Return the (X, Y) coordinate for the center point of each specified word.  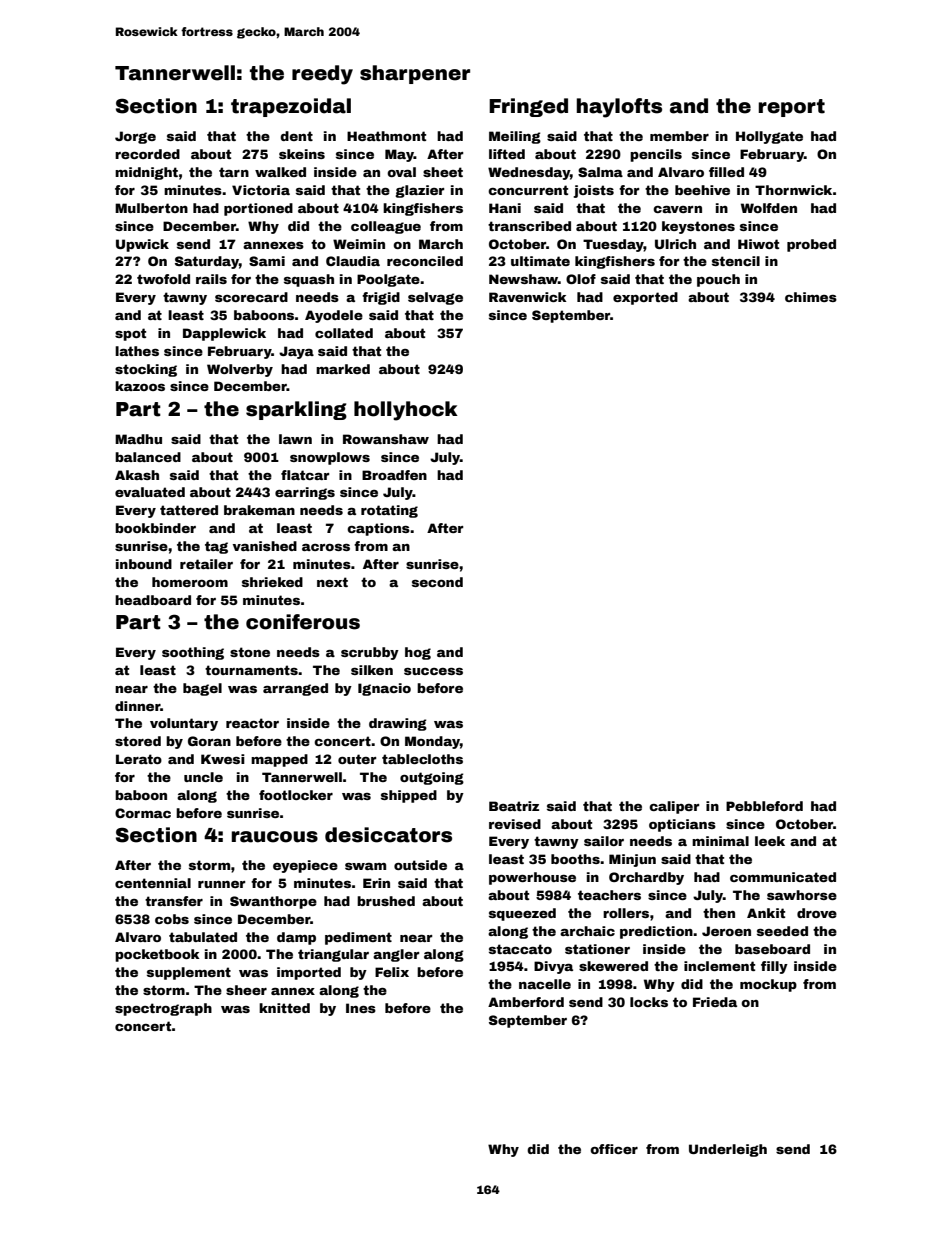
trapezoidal (291, 107)
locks (649, 1002)
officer (614, 1149)
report (792, 108)
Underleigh (728, 1150)
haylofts (619, 108)
